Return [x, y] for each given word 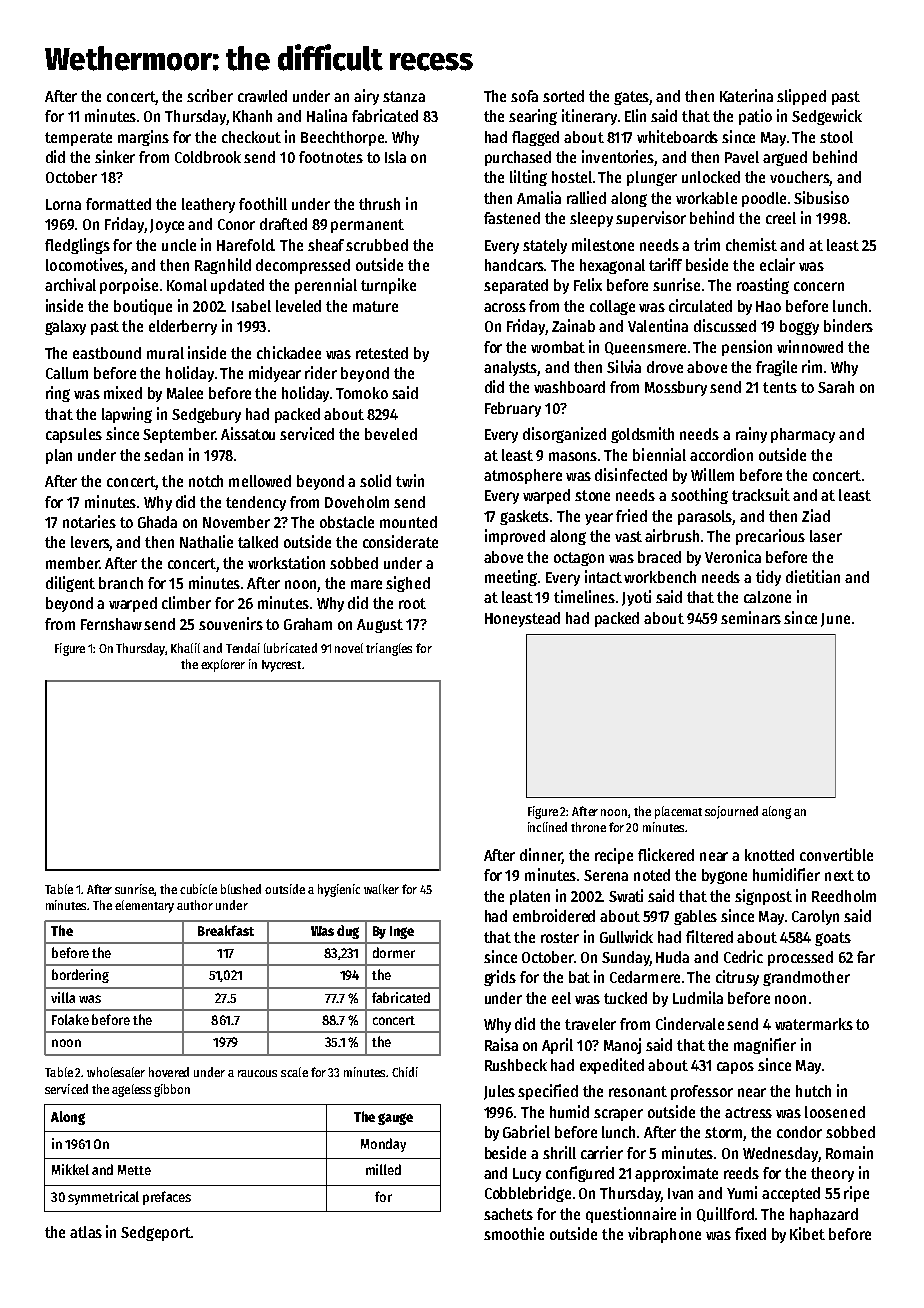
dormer [394, 952]
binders [848, 325]
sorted [563, 96]
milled [383, 1169]
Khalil [185, 648]
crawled [262, 96]
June [835, 620]
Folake [70, 1019]
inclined [547, 827]
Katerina [746, 95]
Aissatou [248, 433]
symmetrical [103, 1198]
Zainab [573, 325]
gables [695, 917]
